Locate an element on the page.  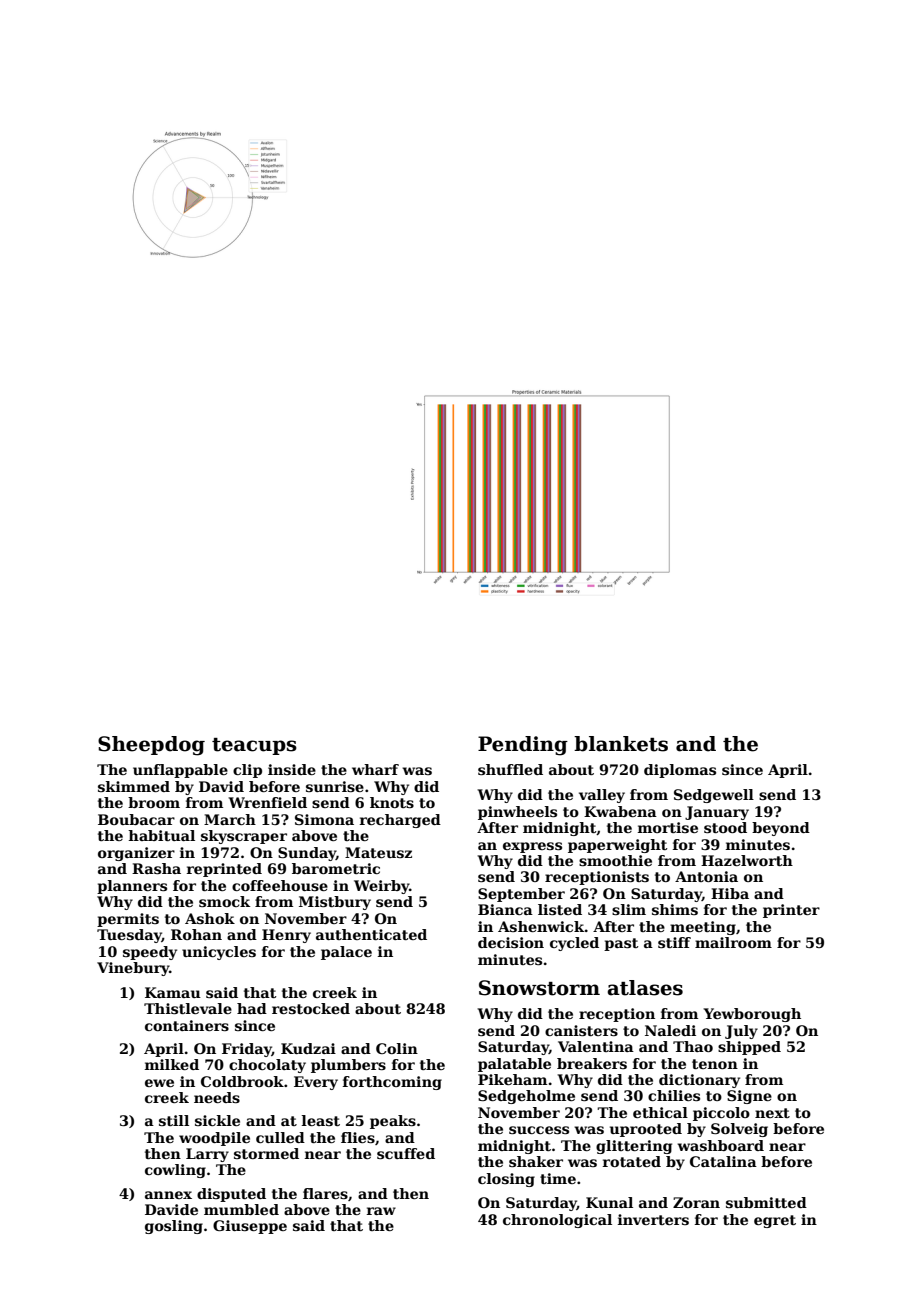
woodpile is located at coordinates (214, 1139).
